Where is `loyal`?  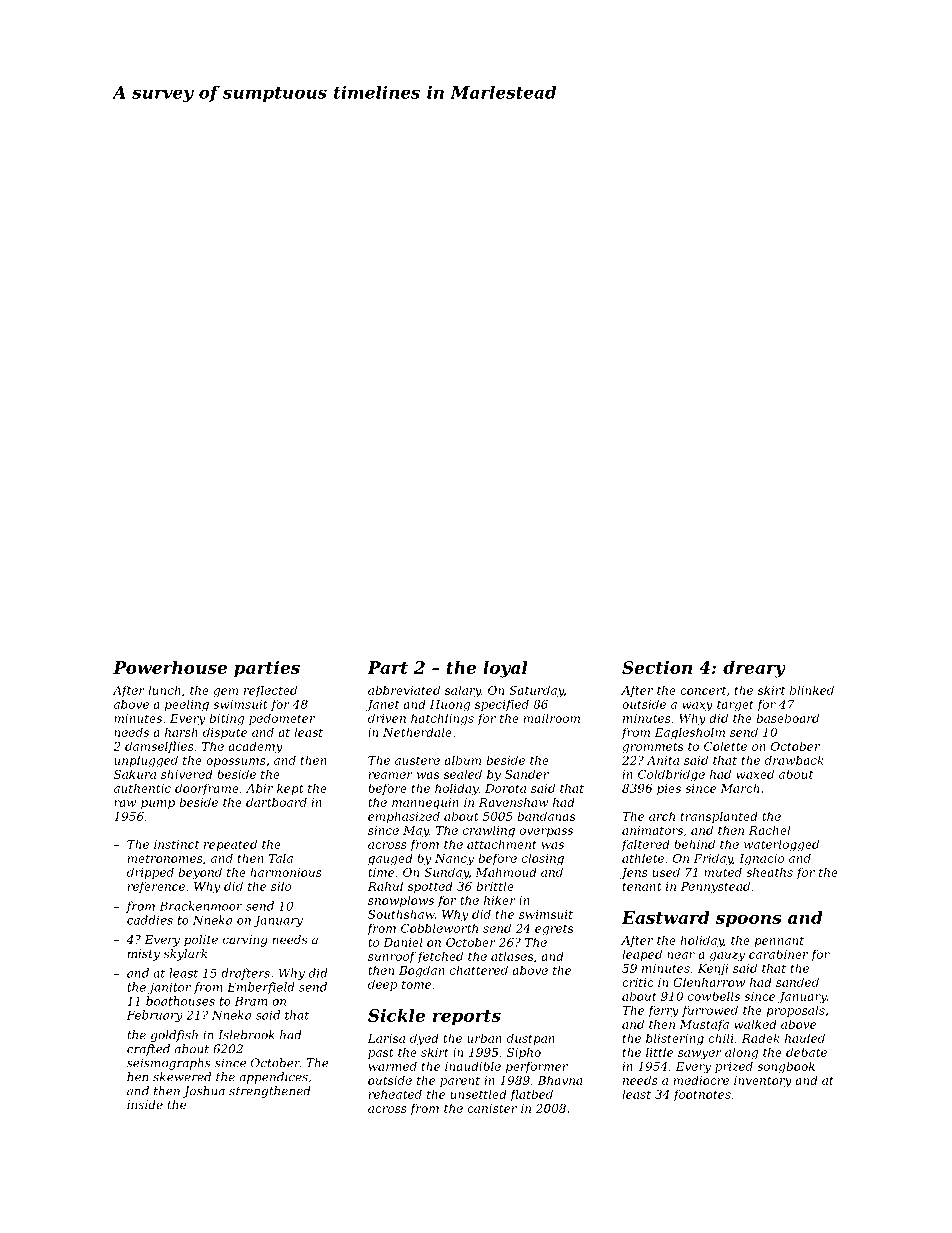
loyal is located at coordinates (505, 669).
